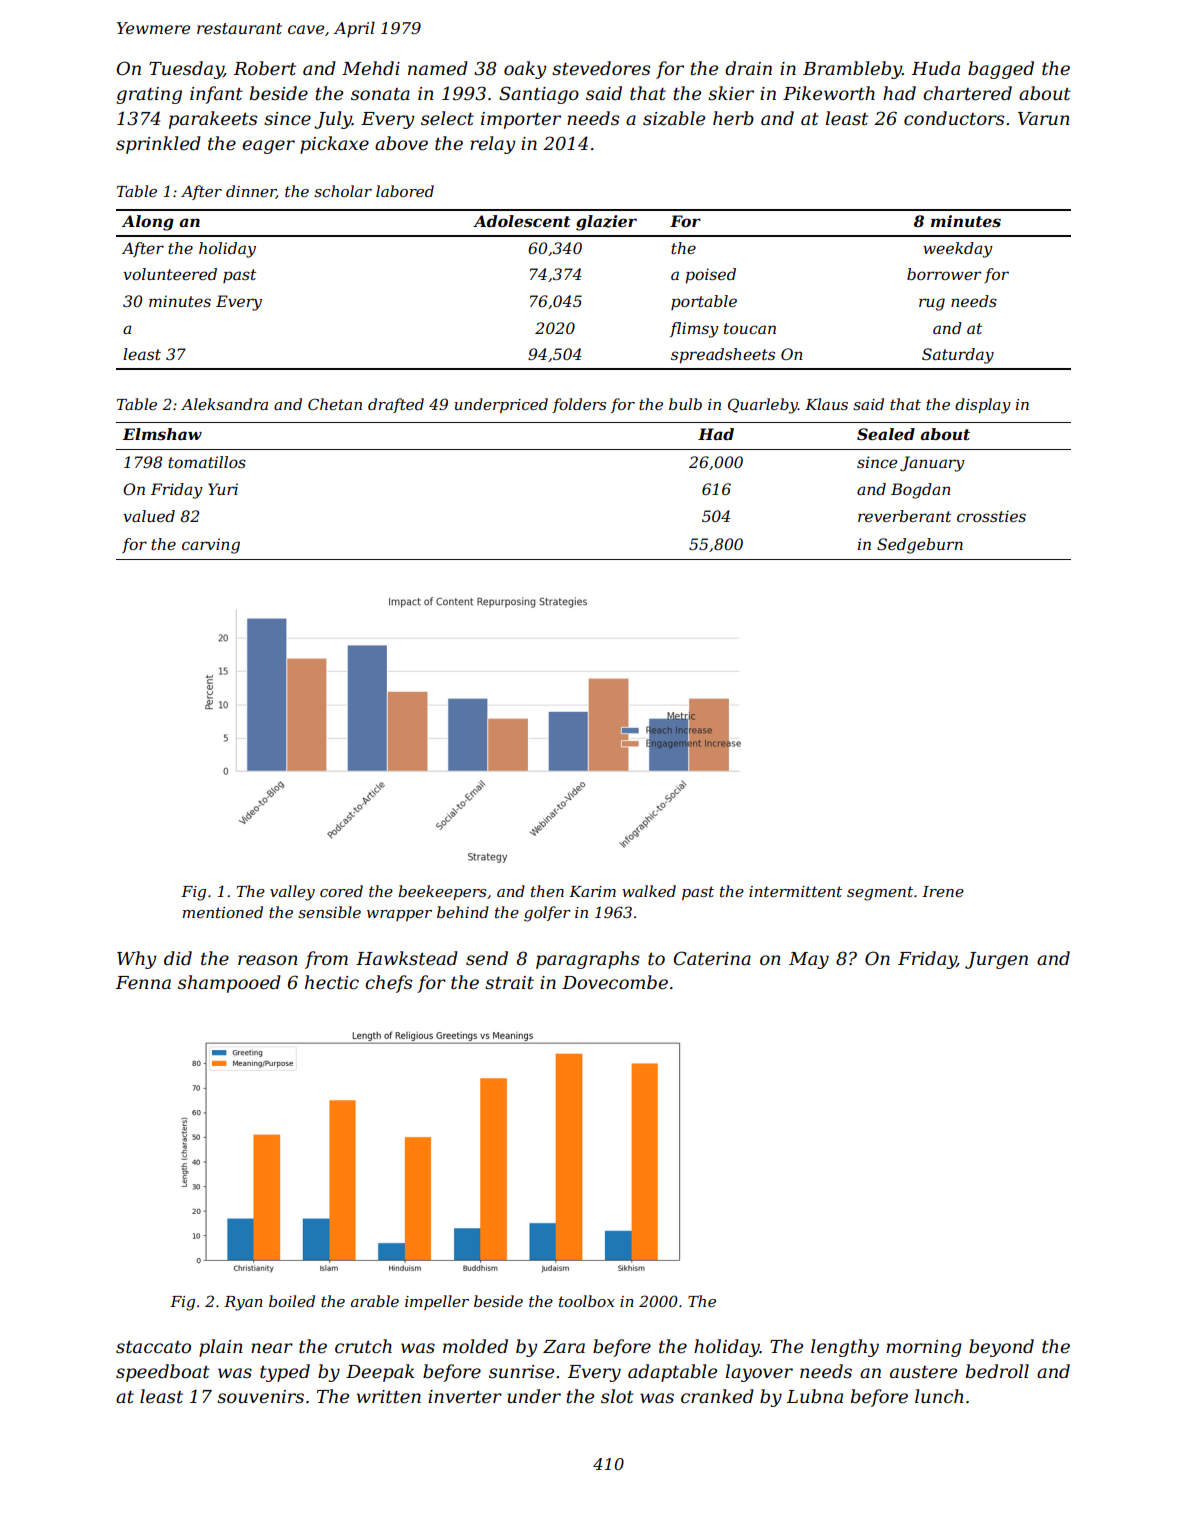 This screenshot has width=1187, height=1536. What do you see at coordinates (332, 982) in the screenshot?
I see `hectic` at bounding box center [332, 982].
